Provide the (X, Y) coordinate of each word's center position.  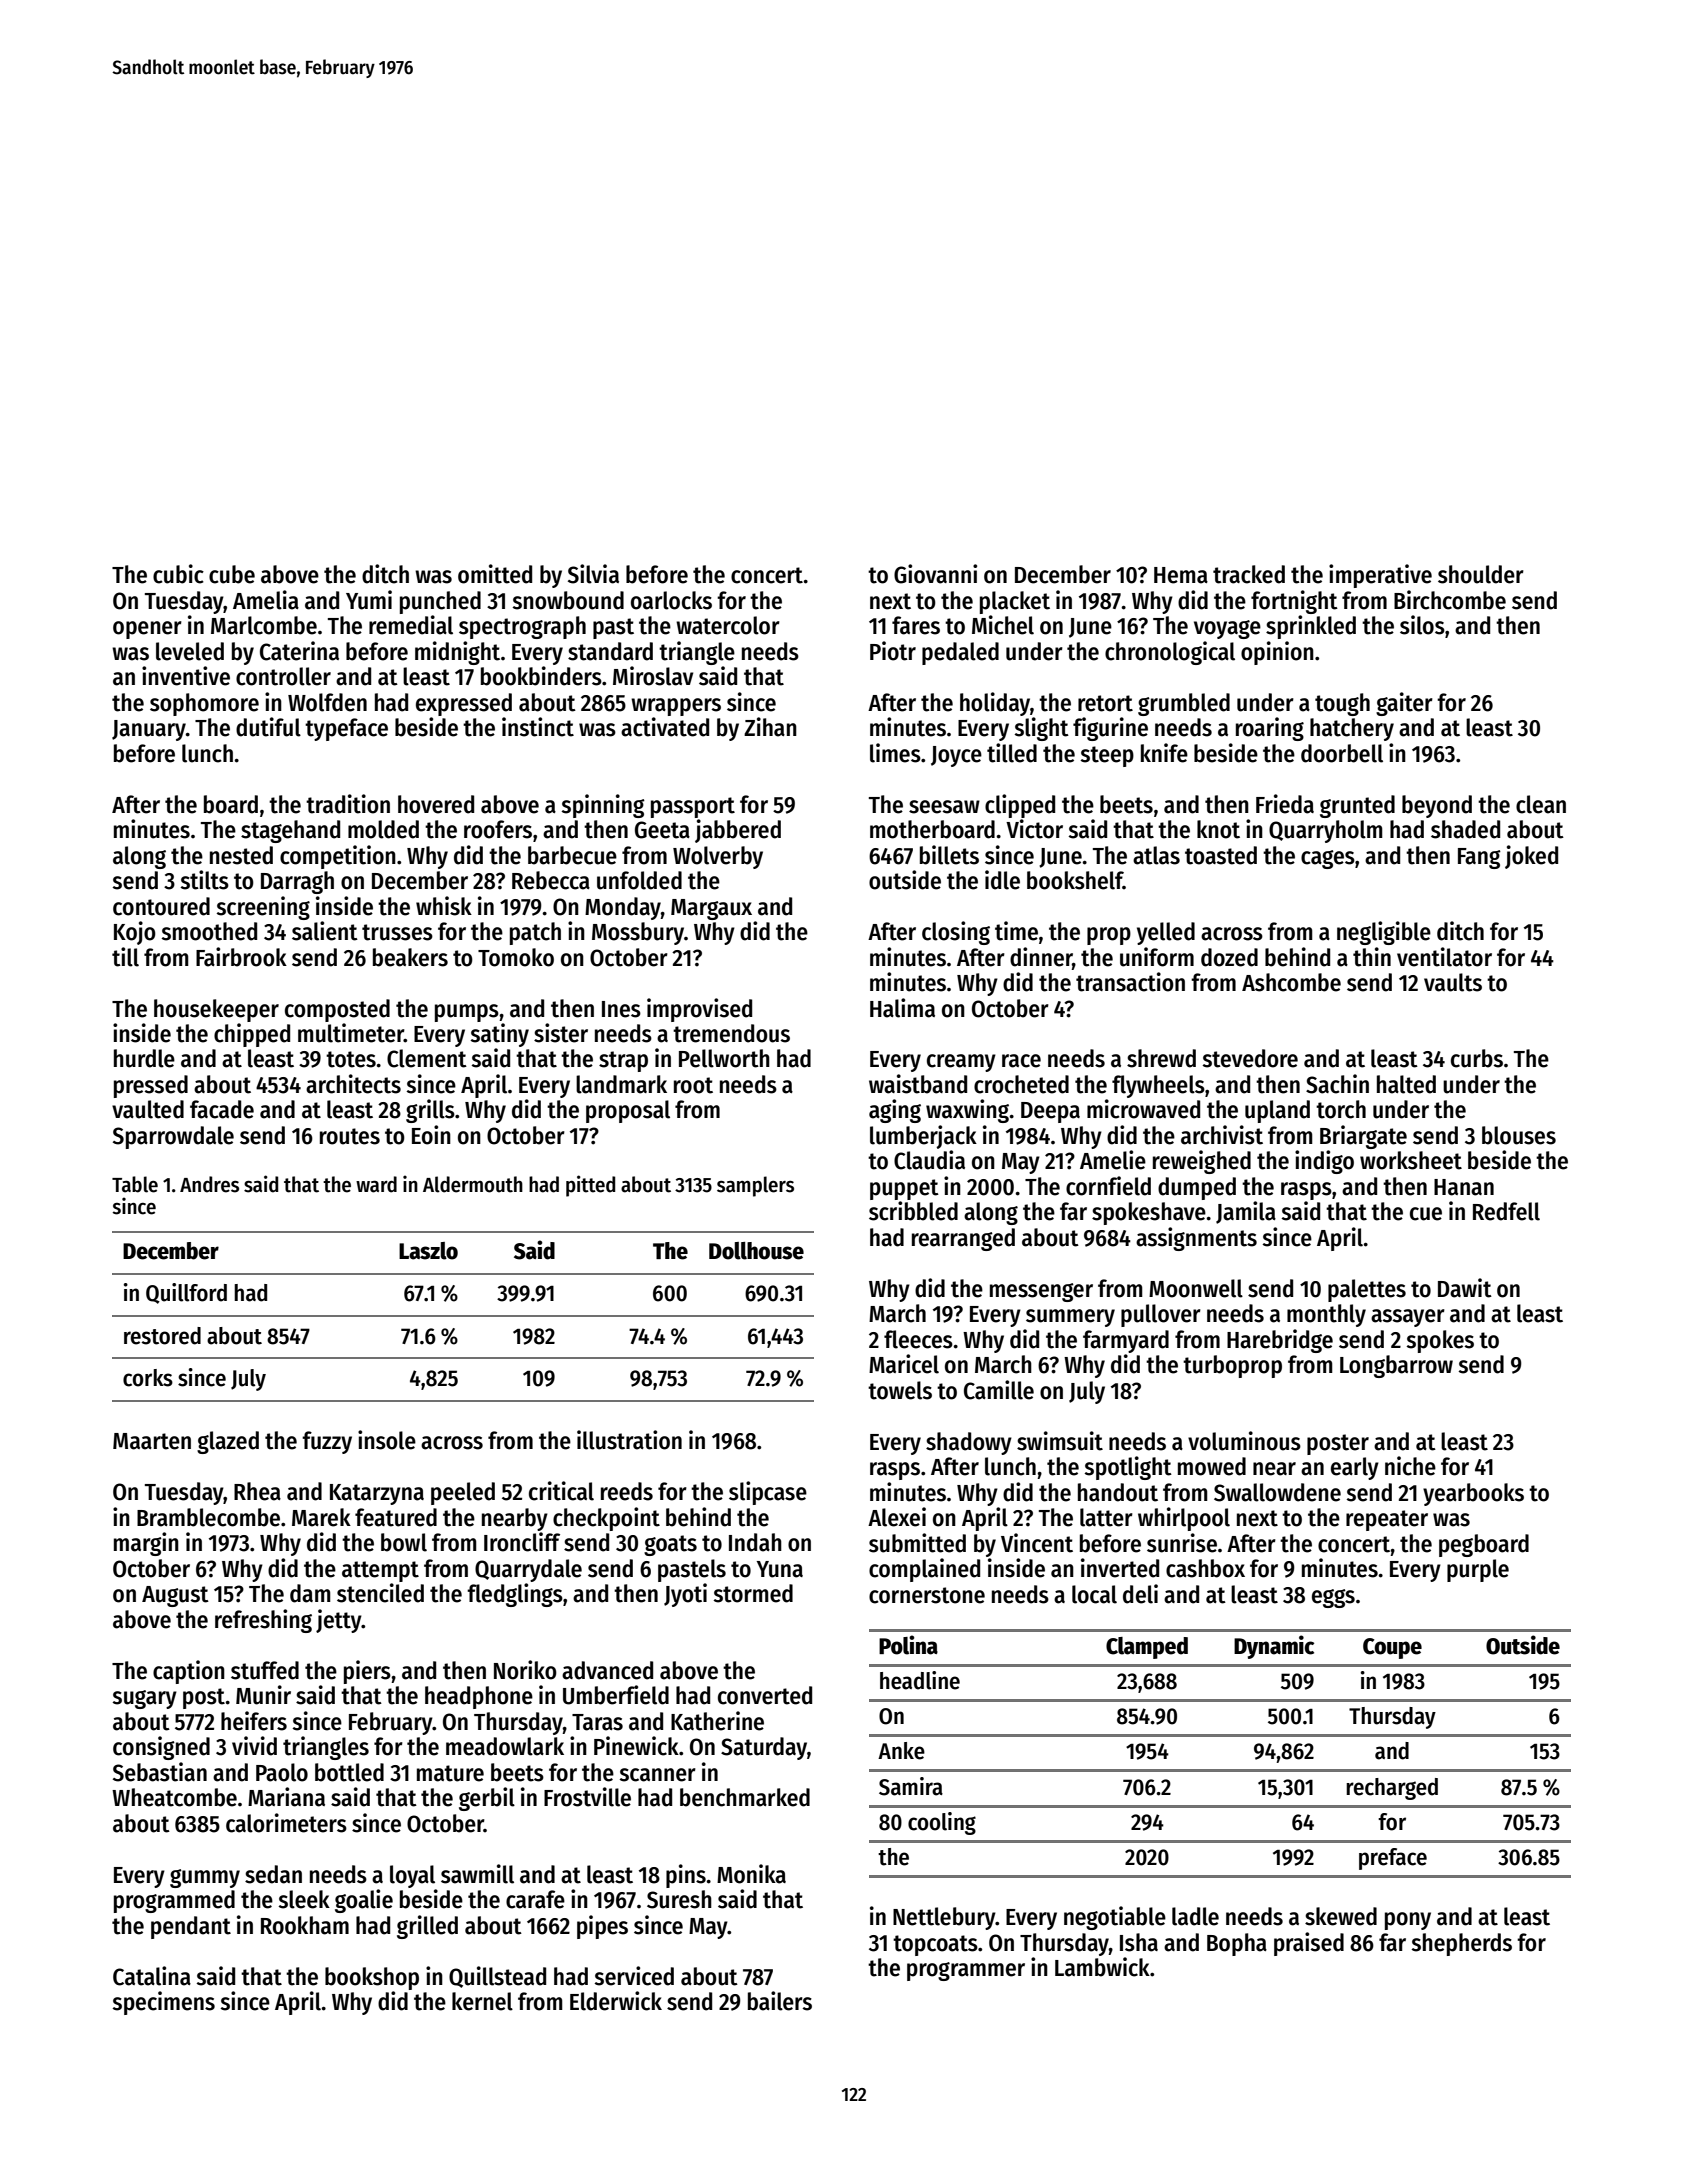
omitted (495, 574)
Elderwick (616, 2001)
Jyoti (685, 1595)
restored (162, 1336)
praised (1309, 1944)
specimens (163, 2003)
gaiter (1404, 704)
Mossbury (638, 933)
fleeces (918, 1339)
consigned (161, 1748)
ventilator (1444, 957)
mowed (1212, 1466)
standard (610, 651)
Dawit (1465, 1288)
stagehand (290, 831)
